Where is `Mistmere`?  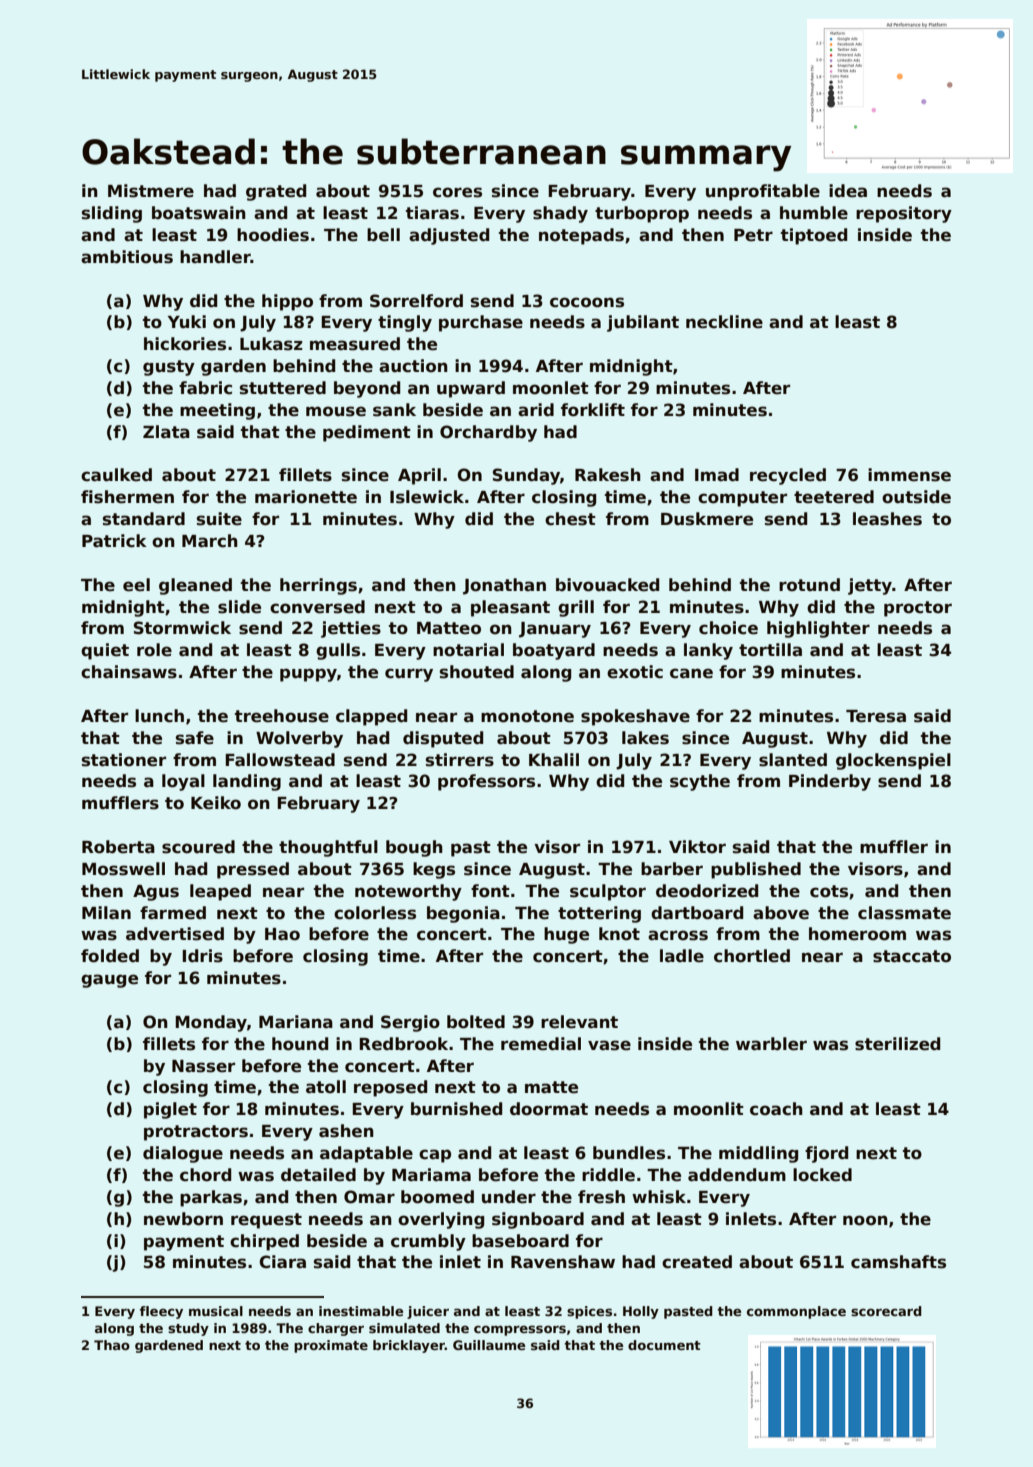
Mistmere is located at coordinates (151, 191).
